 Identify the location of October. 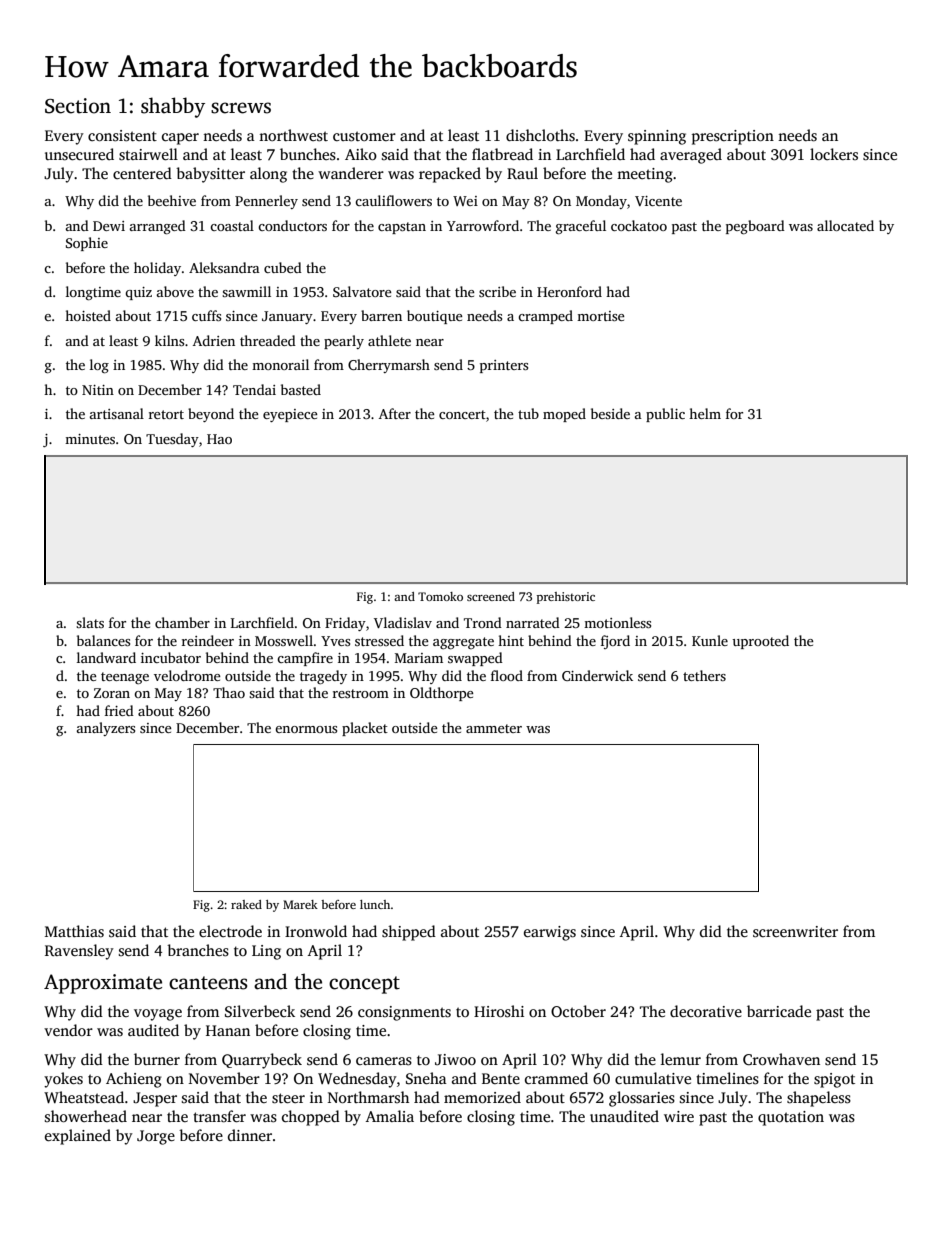
(578, 1011).
